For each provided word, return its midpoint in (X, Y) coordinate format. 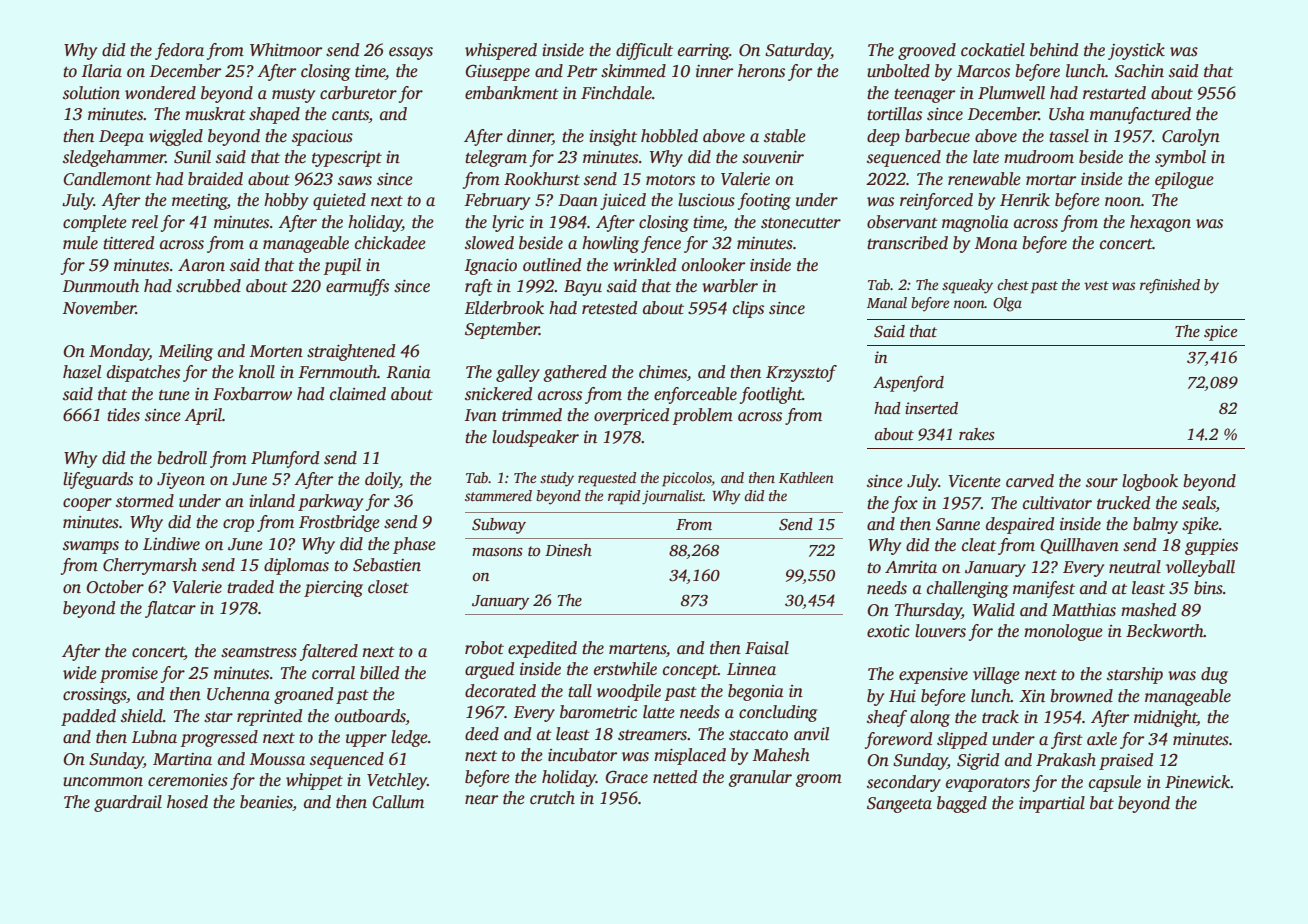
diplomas (296, 566)
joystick (1136, 51)
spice (1220, 333)
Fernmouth (337, 372)
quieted (339, 201)
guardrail (128, 803)
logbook (1150, 482)
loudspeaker (535, 438)
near (481, 800)
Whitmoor (286, 49)
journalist (672, 497)
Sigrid (978, 761)
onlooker (713, 265)
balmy (1155, 525)
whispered (501, 51)
